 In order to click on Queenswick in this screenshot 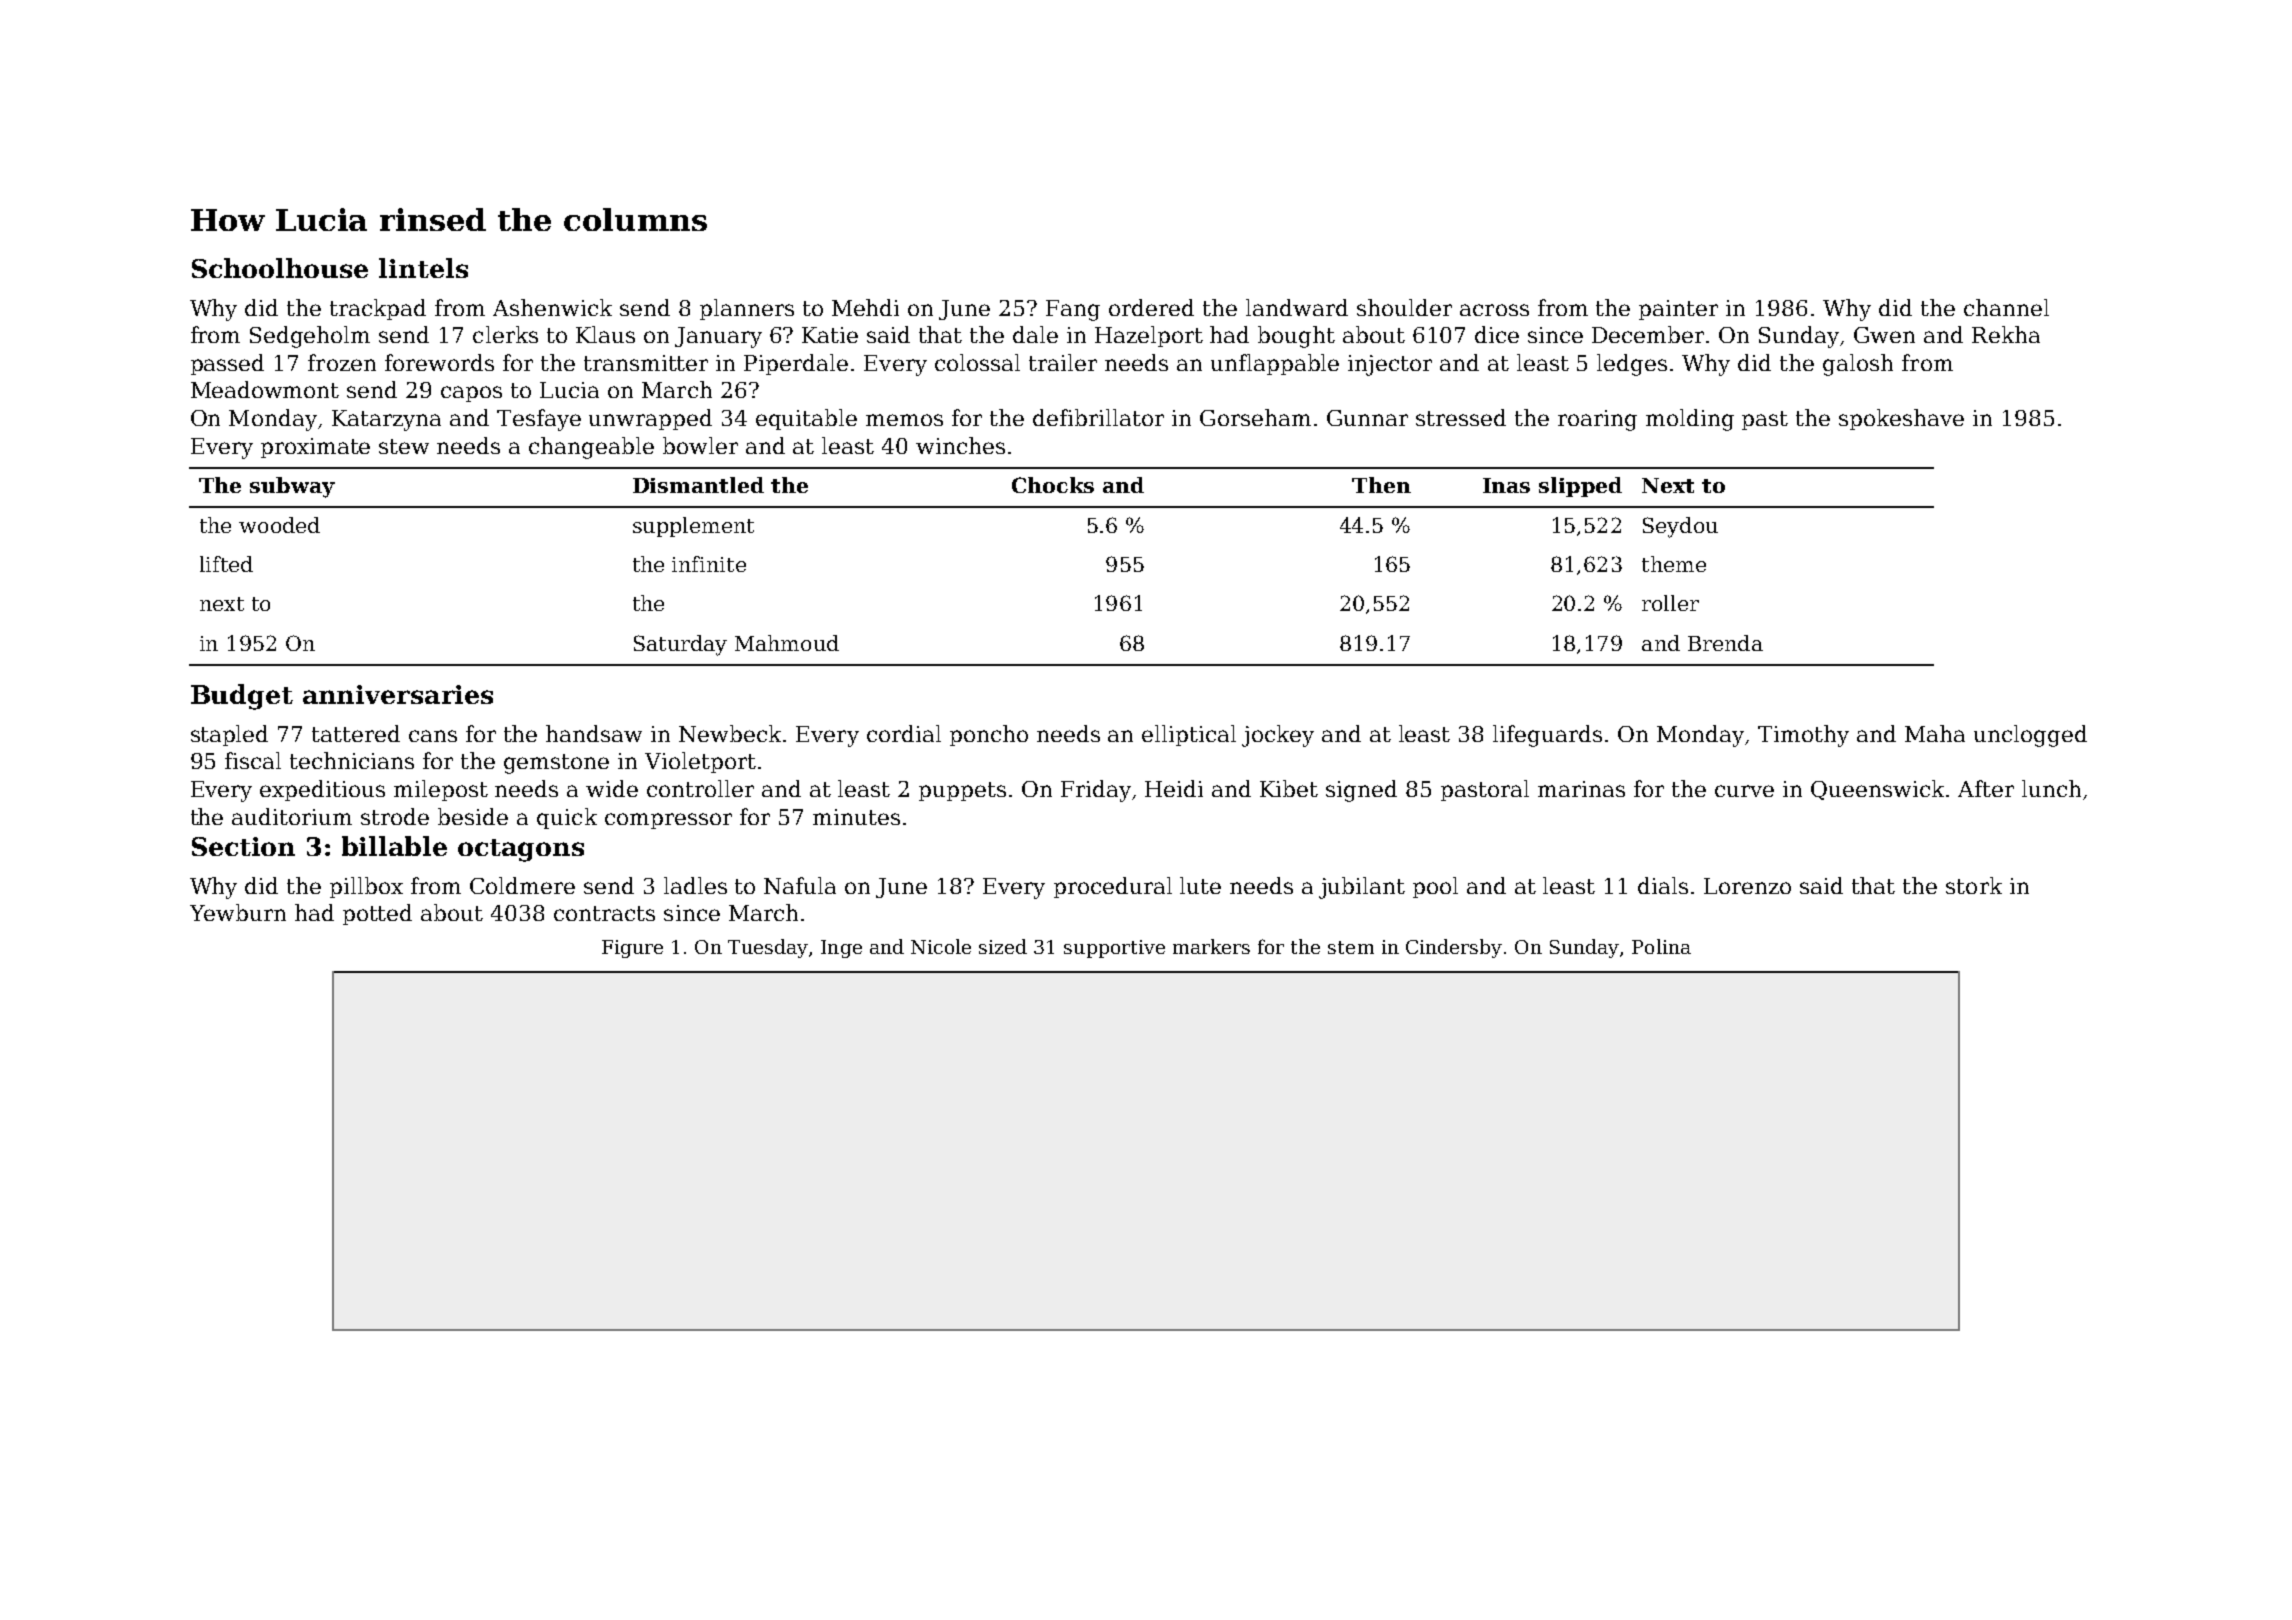, I will do `click(1877, 790)`.
